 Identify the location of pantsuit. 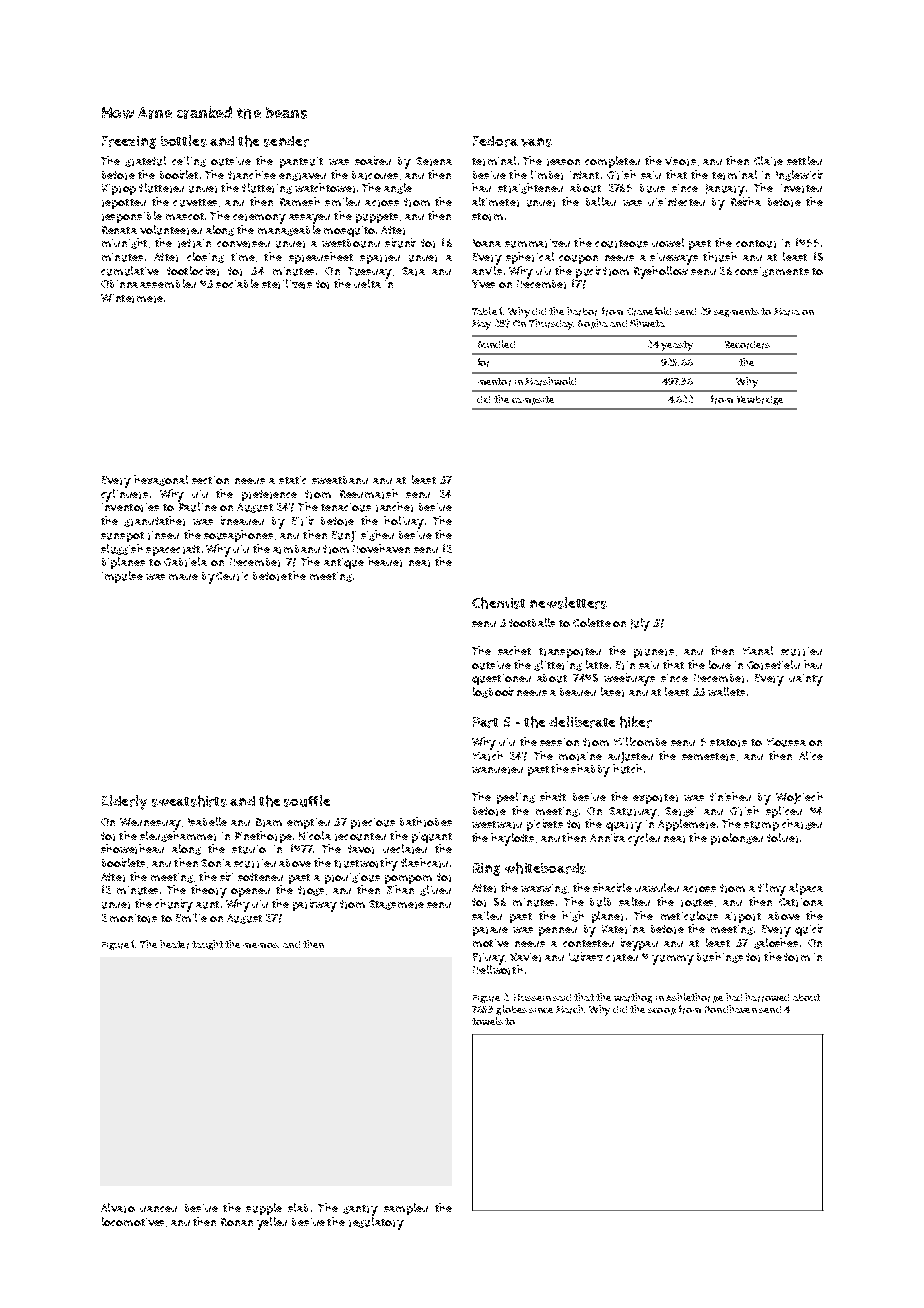
(301, 162).
